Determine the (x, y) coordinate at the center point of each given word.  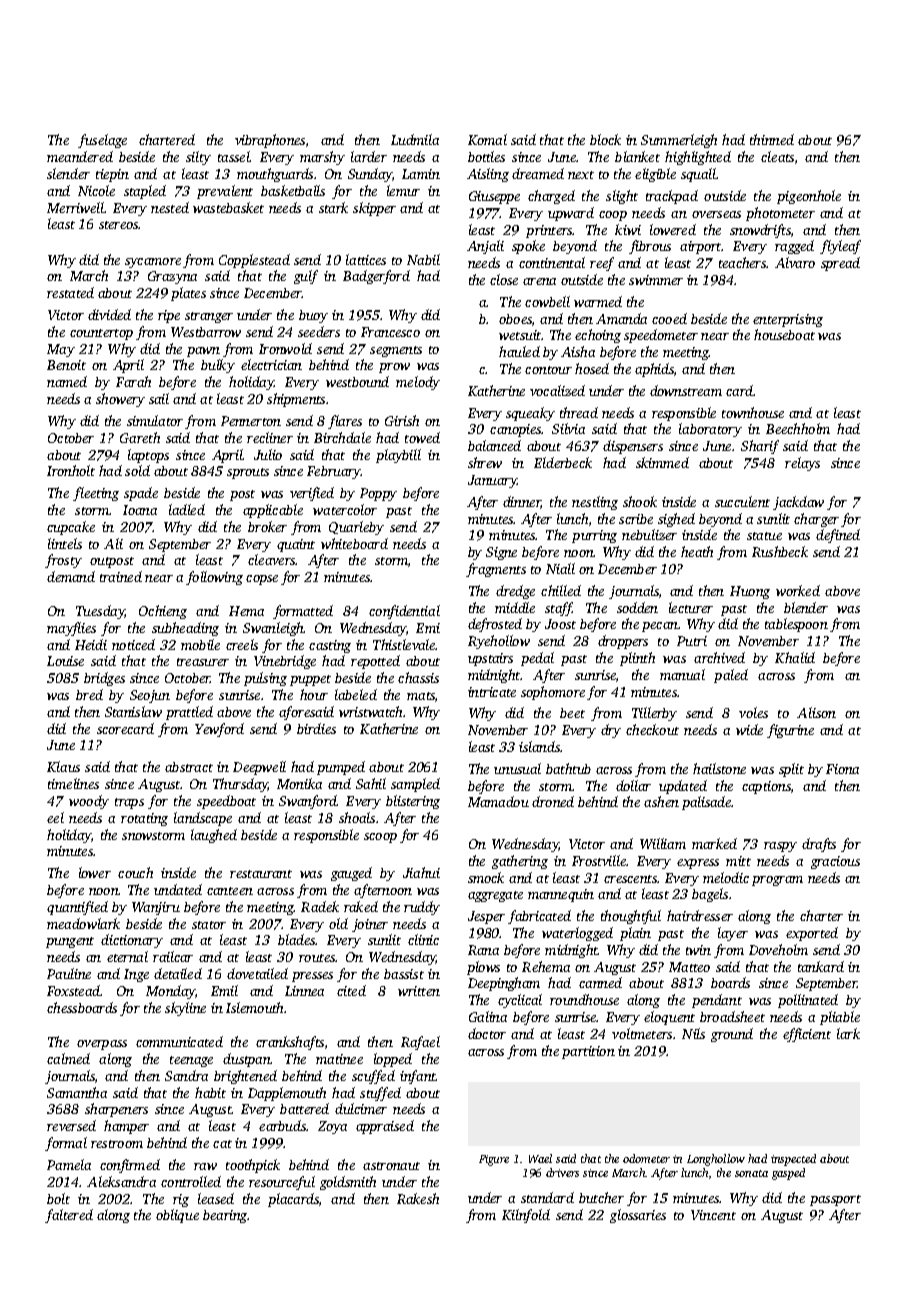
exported (812, 934)
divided (109, 314)
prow (394, 368)
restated (70, 292)
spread (840, 264)
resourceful (282, 1183)
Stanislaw (133, 711)
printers (549, 231)
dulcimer (361, 1108)
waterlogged (577, 934)
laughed (214, 836)
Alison (816, 712)
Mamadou (498, 801)
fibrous (650, 247)
